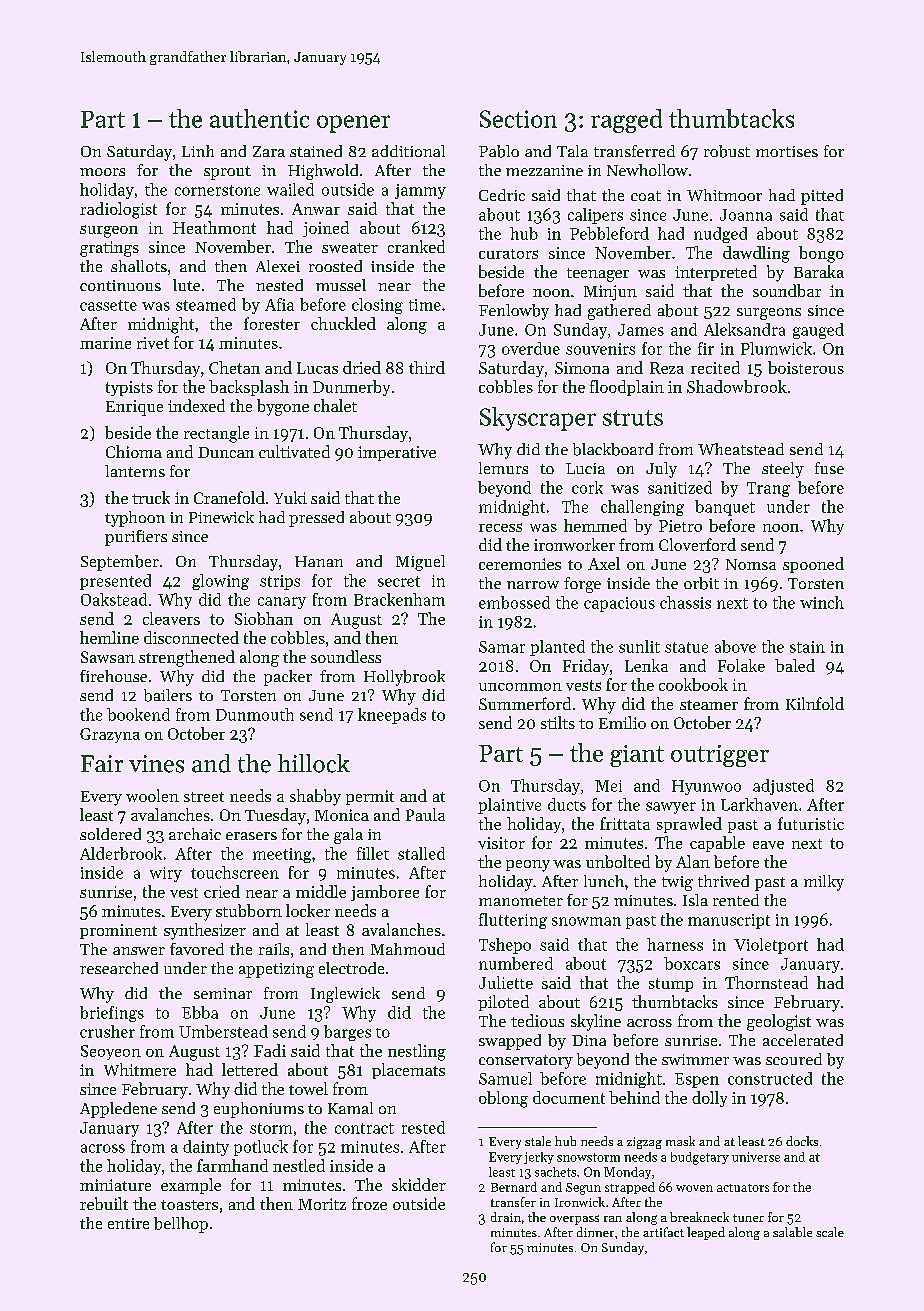 This screenshot has width=924, height=1311. Describe the element at coordinates (822, 602) in the screenshot. I see `winch` at that location.
